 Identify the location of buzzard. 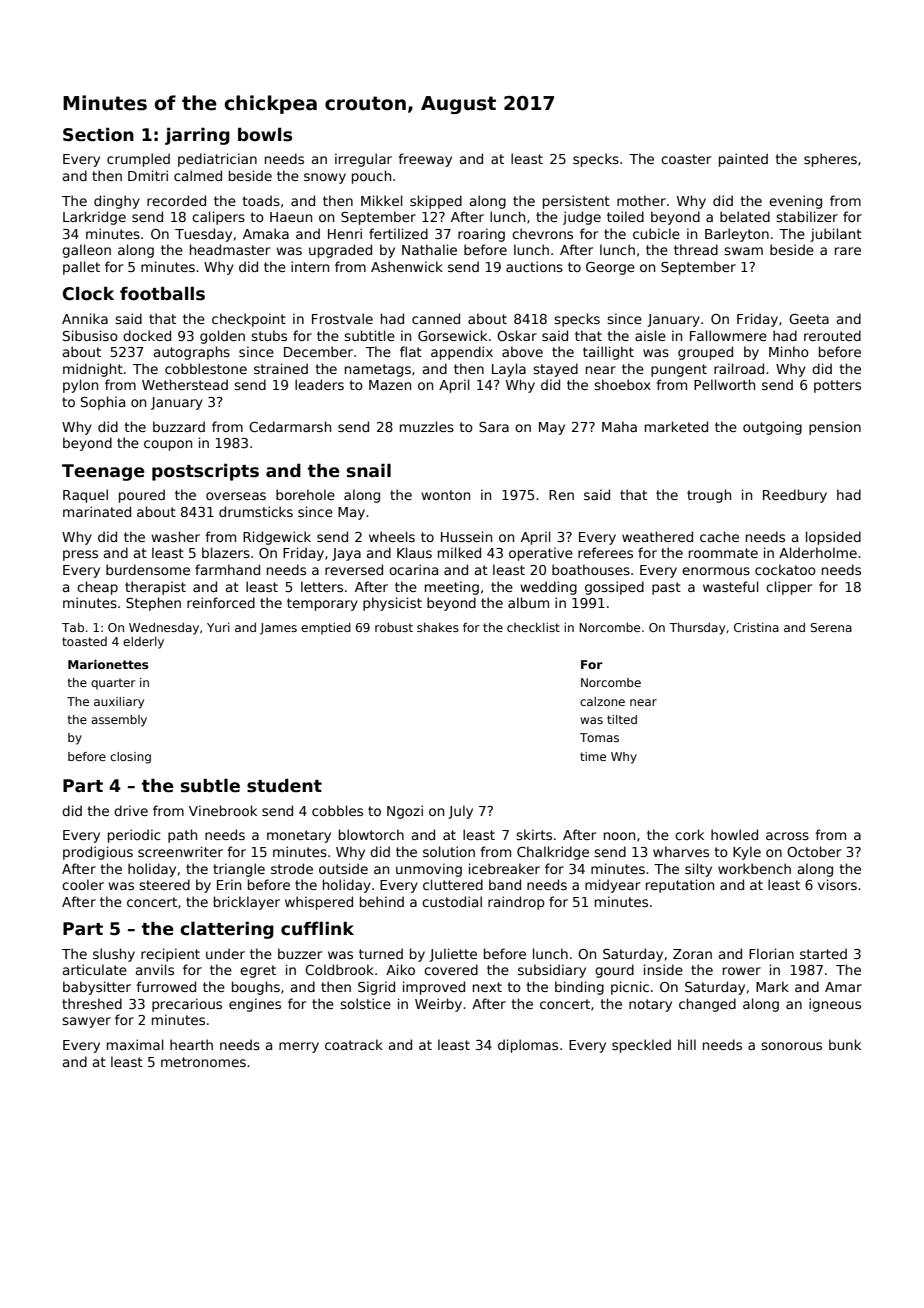
(179, 426).
